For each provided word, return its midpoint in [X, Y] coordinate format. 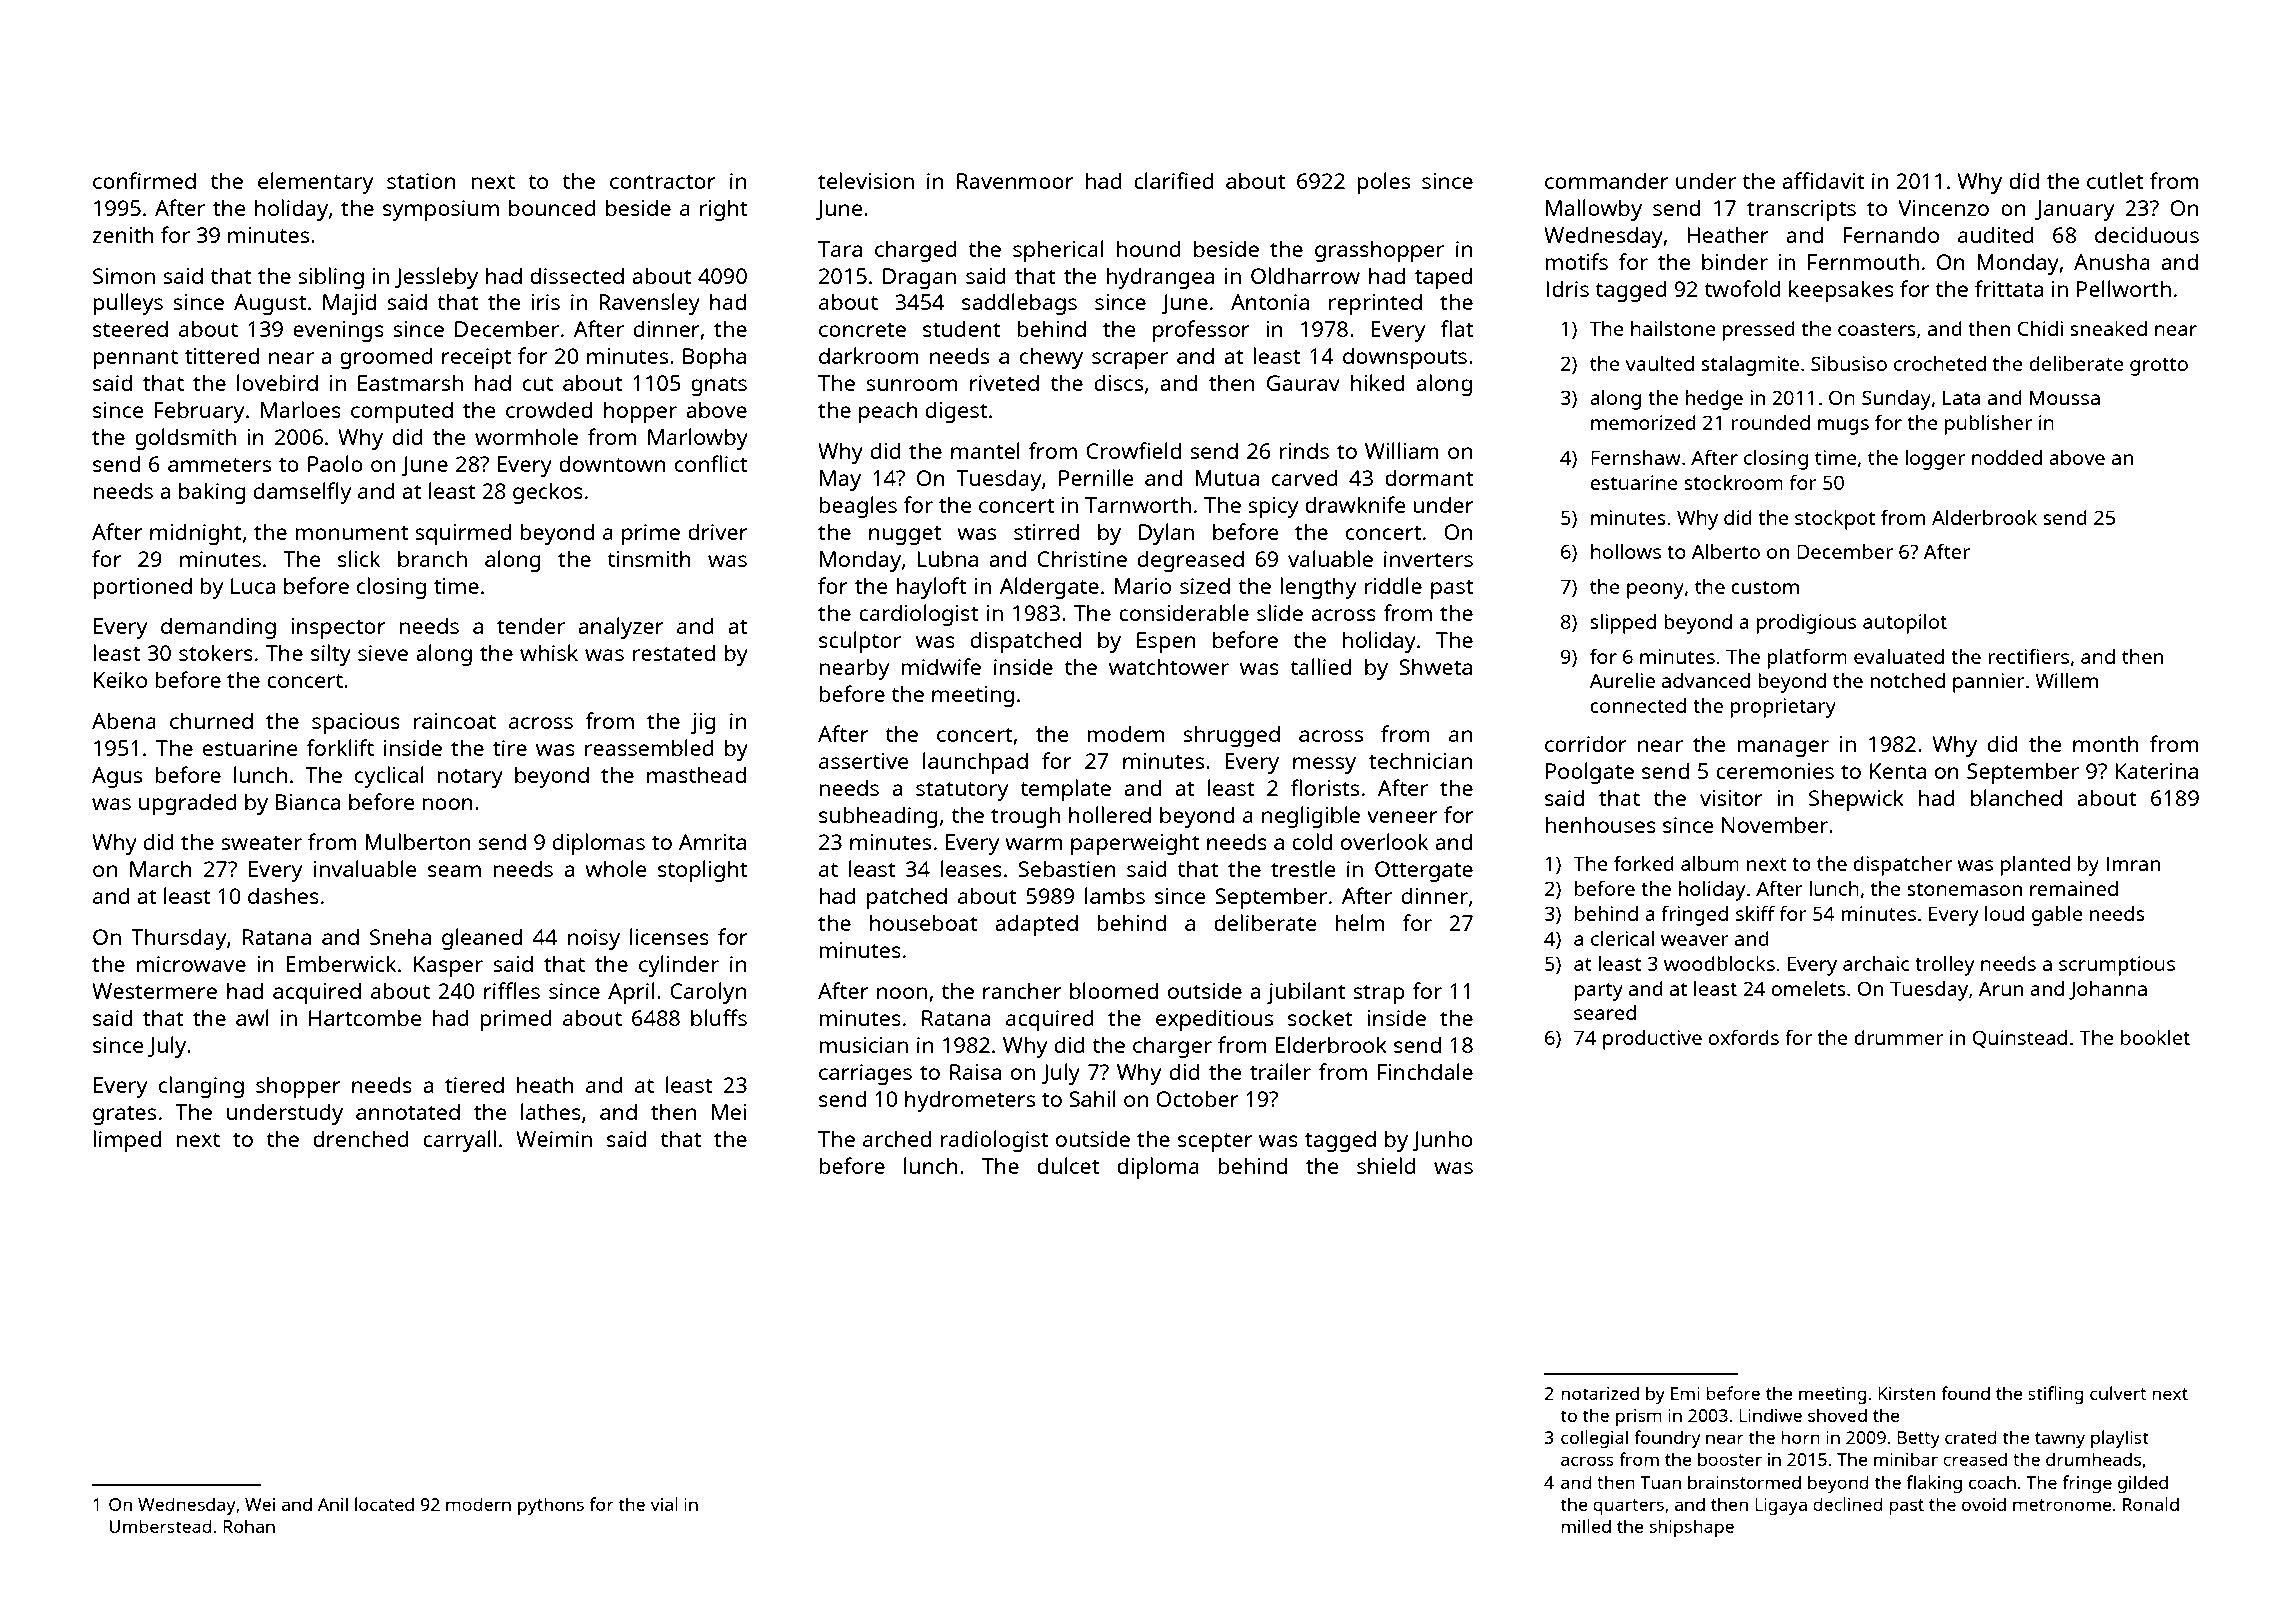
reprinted [1375, 304]
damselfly [302, 493]
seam [454, 871]
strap [1379, 994]
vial [664, 1504]
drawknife [1355, 504]
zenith [122, 234]
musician [863, 1045]
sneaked [2108, 328]
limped [127, 1141]
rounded [1771, 422]
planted [2035, 866]
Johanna [2108, 990]
